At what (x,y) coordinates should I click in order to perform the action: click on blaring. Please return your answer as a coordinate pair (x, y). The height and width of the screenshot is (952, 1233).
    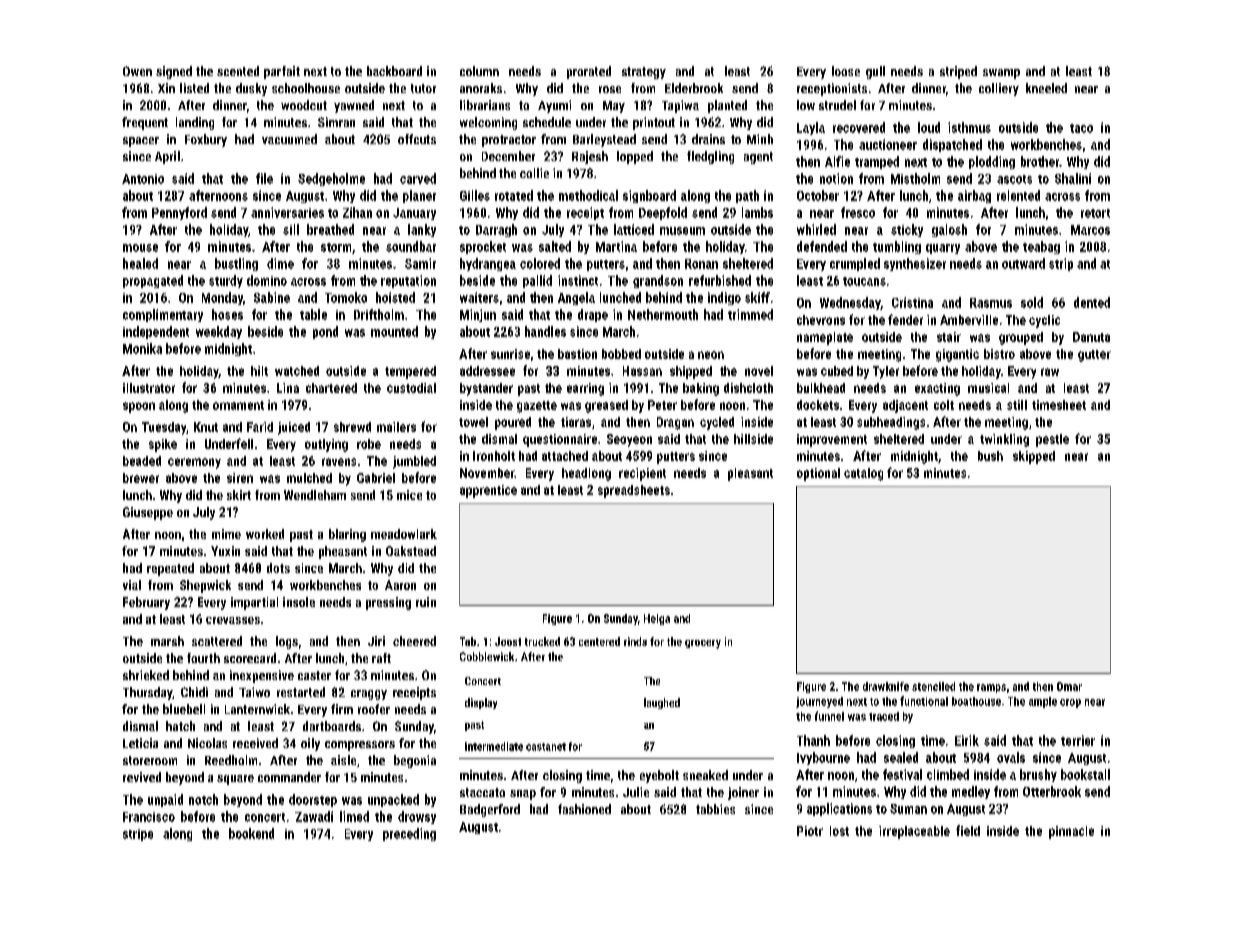
    Looking at the image, I should click on (347, 535).
